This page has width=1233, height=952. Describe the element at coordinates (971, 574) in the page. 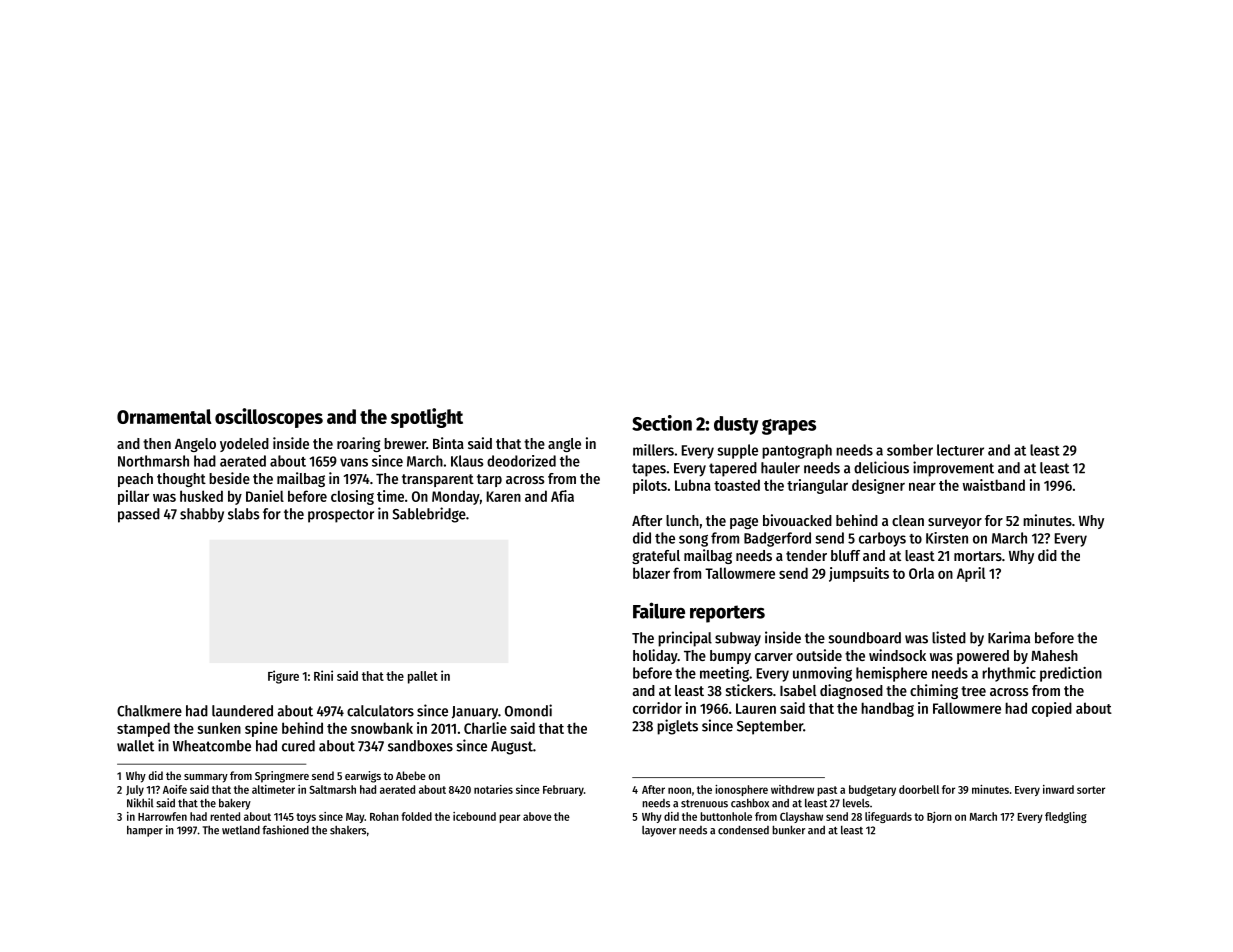

I see `April` at that location.
